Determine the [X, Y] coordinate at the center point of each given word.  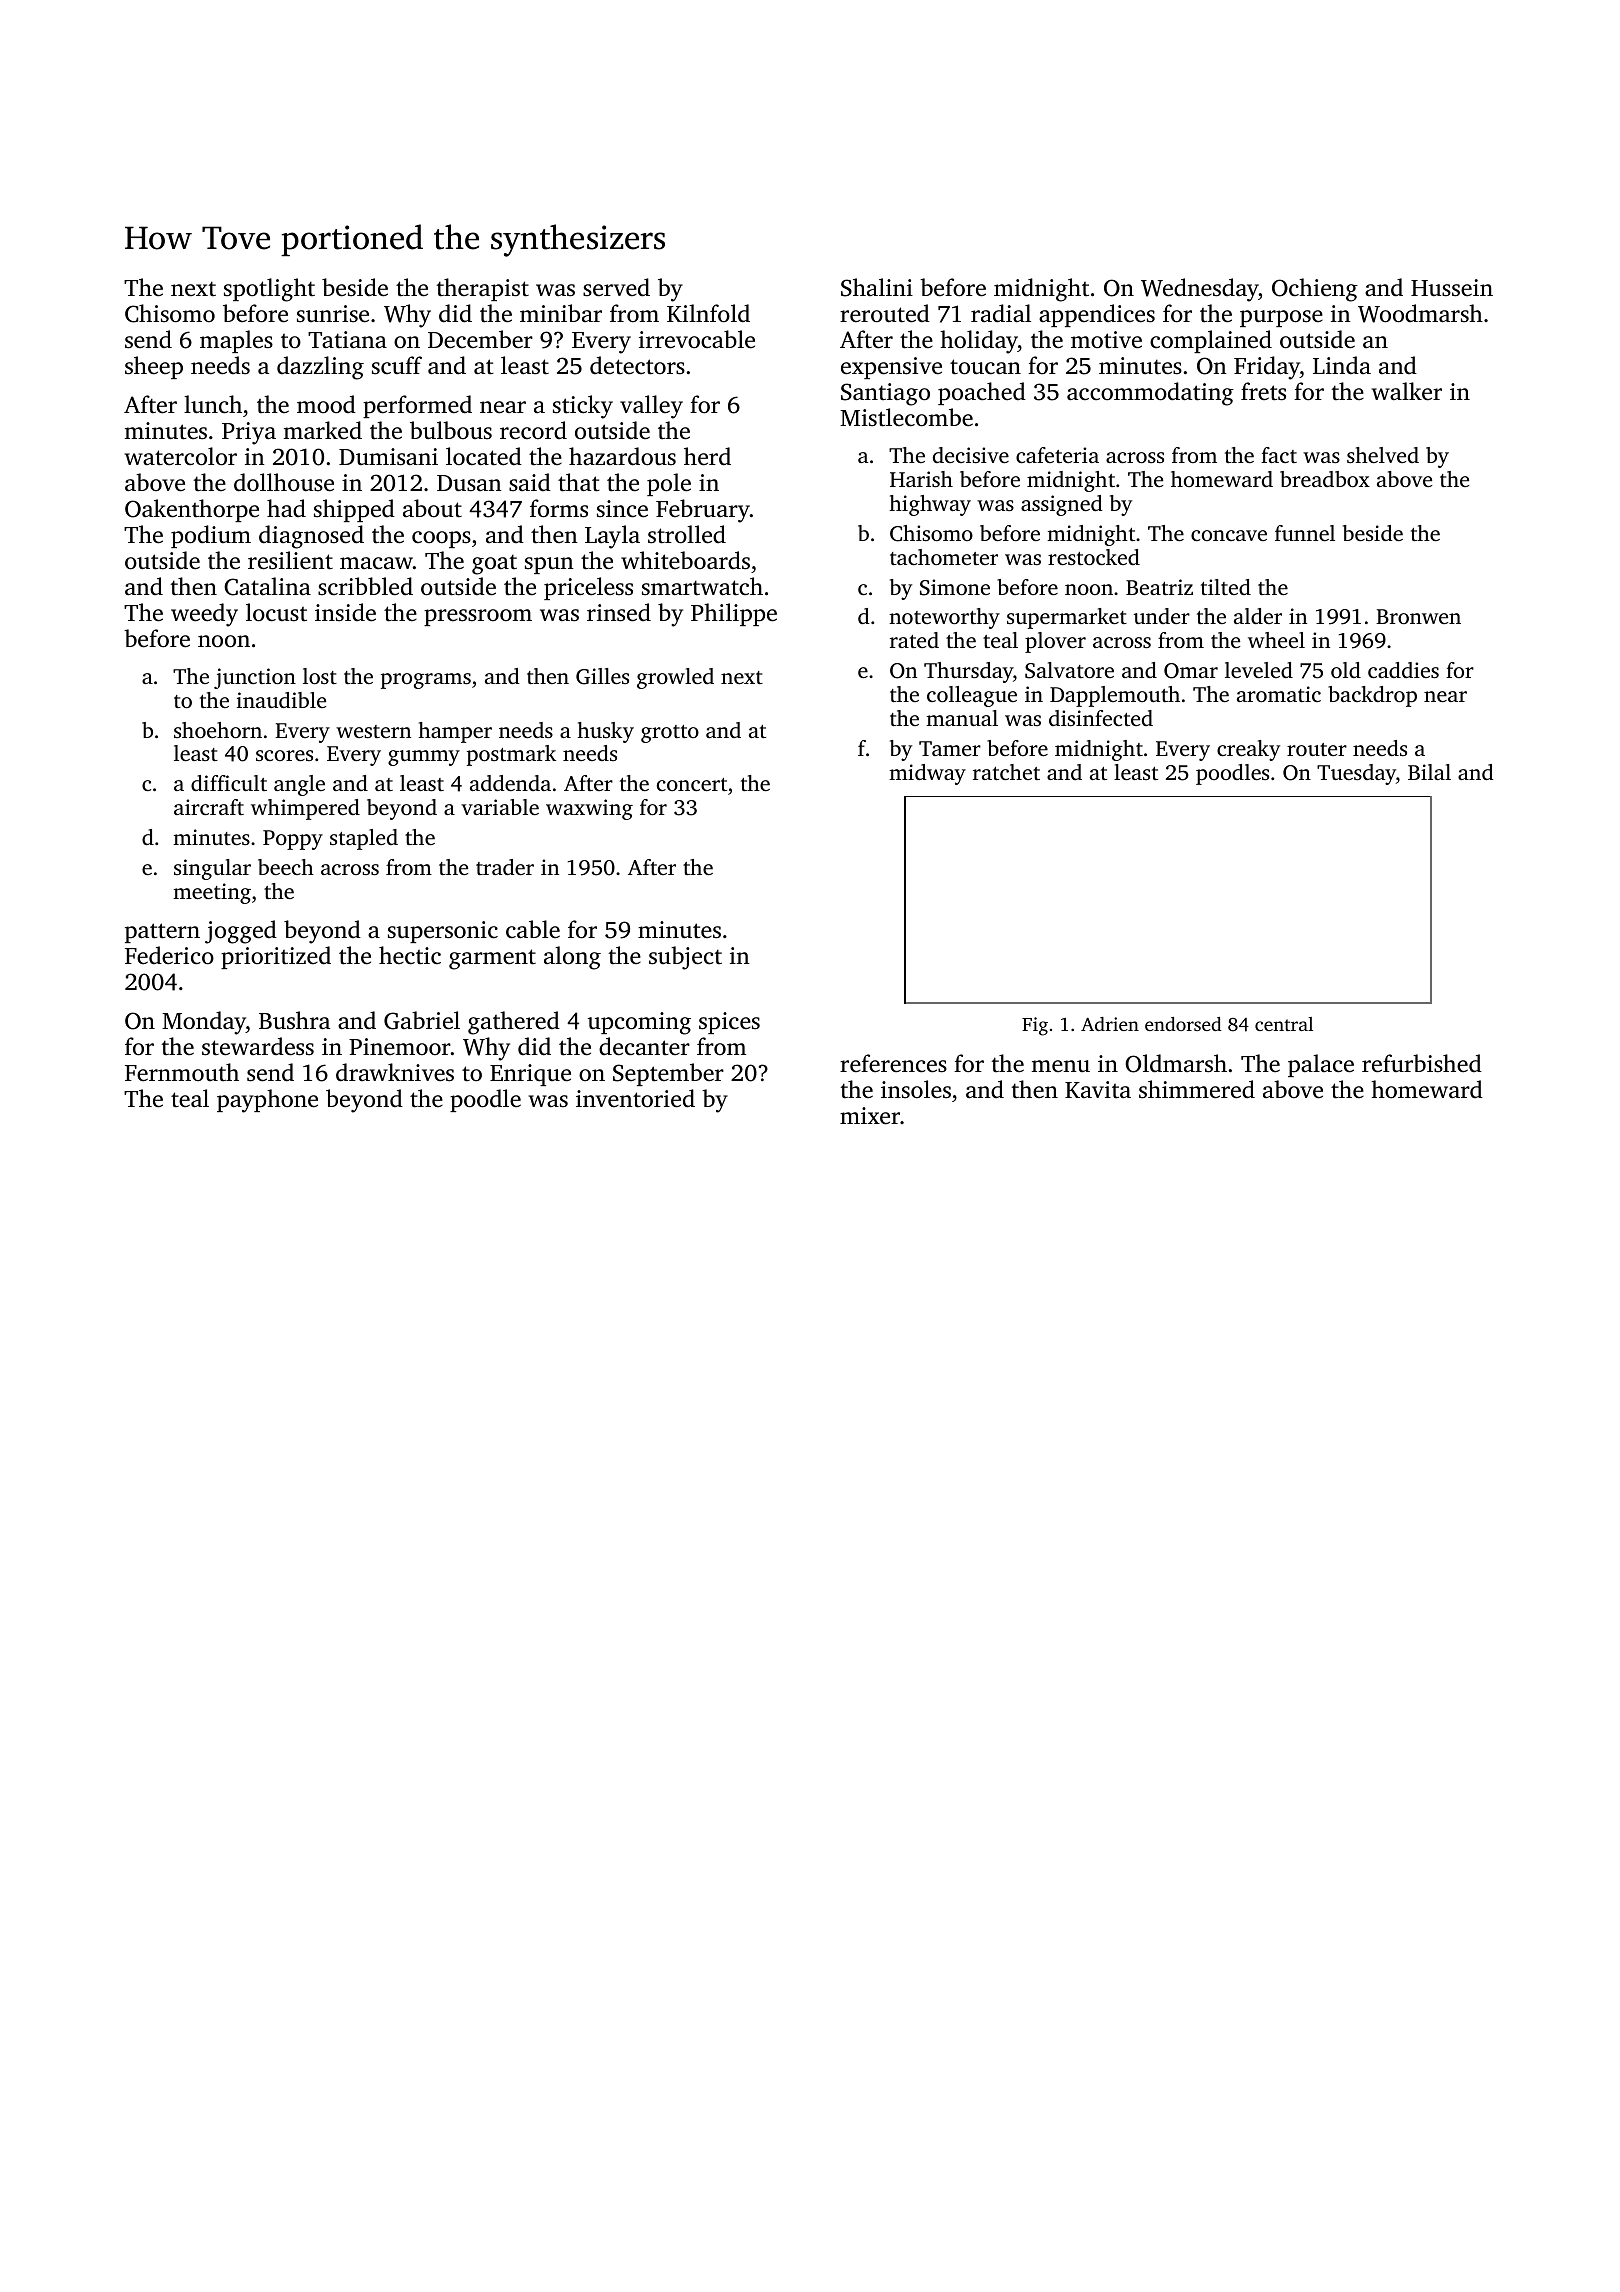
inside [345, 612]
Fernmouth [182, 1072]
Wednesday [1200, 290]
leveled [1259, 670]
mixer [870, 1116]
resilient [290, 560]
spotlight [269, 290]
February [703, 511]
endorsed [1183, 1024]
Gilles [602, 676]
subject [685, 958]
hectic [410, 955]
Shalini [877, 287]
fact [1279, 455]
